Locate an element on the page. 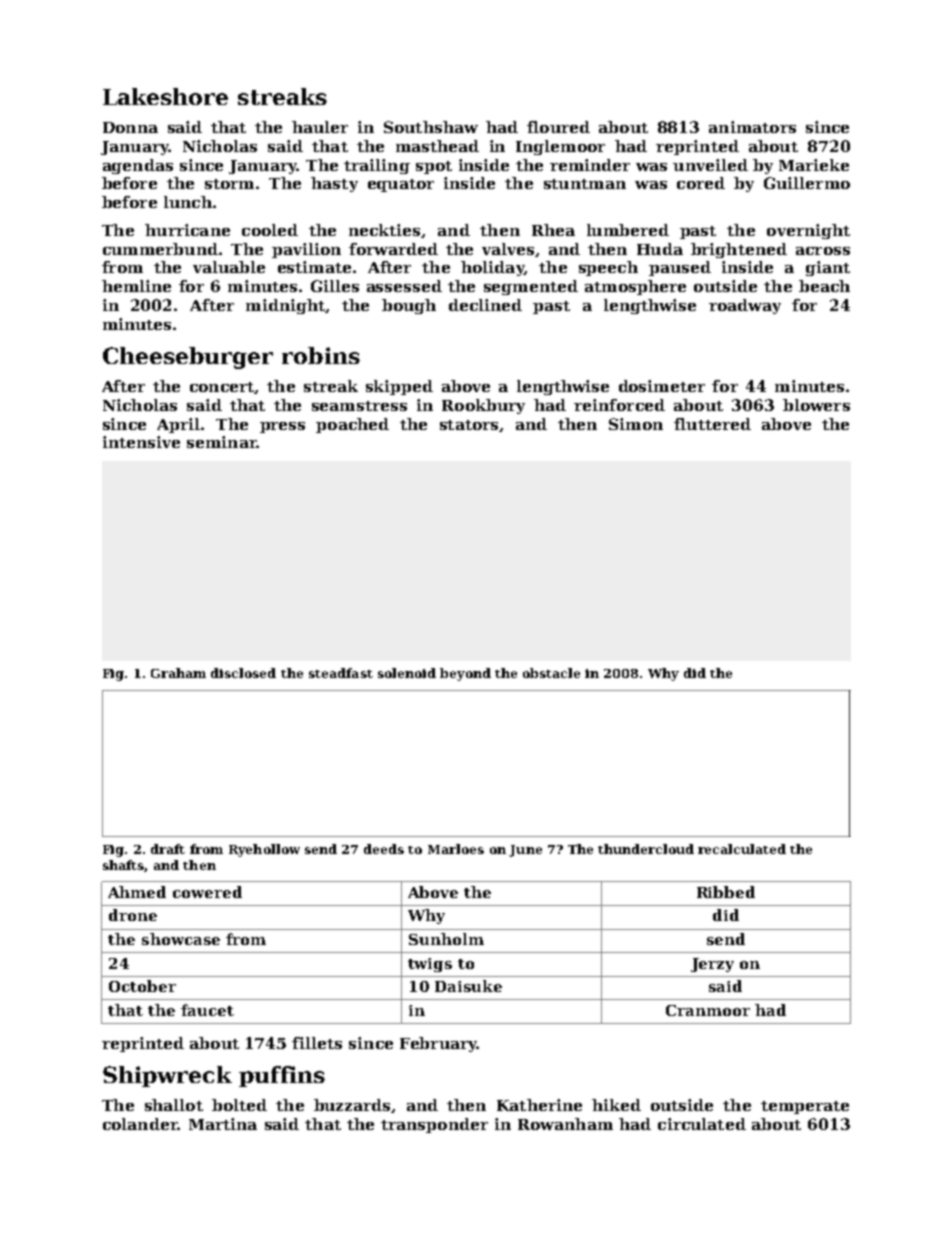 The height and width of the image is (1233, 952). seminar is located at coordinates (222, 442).
